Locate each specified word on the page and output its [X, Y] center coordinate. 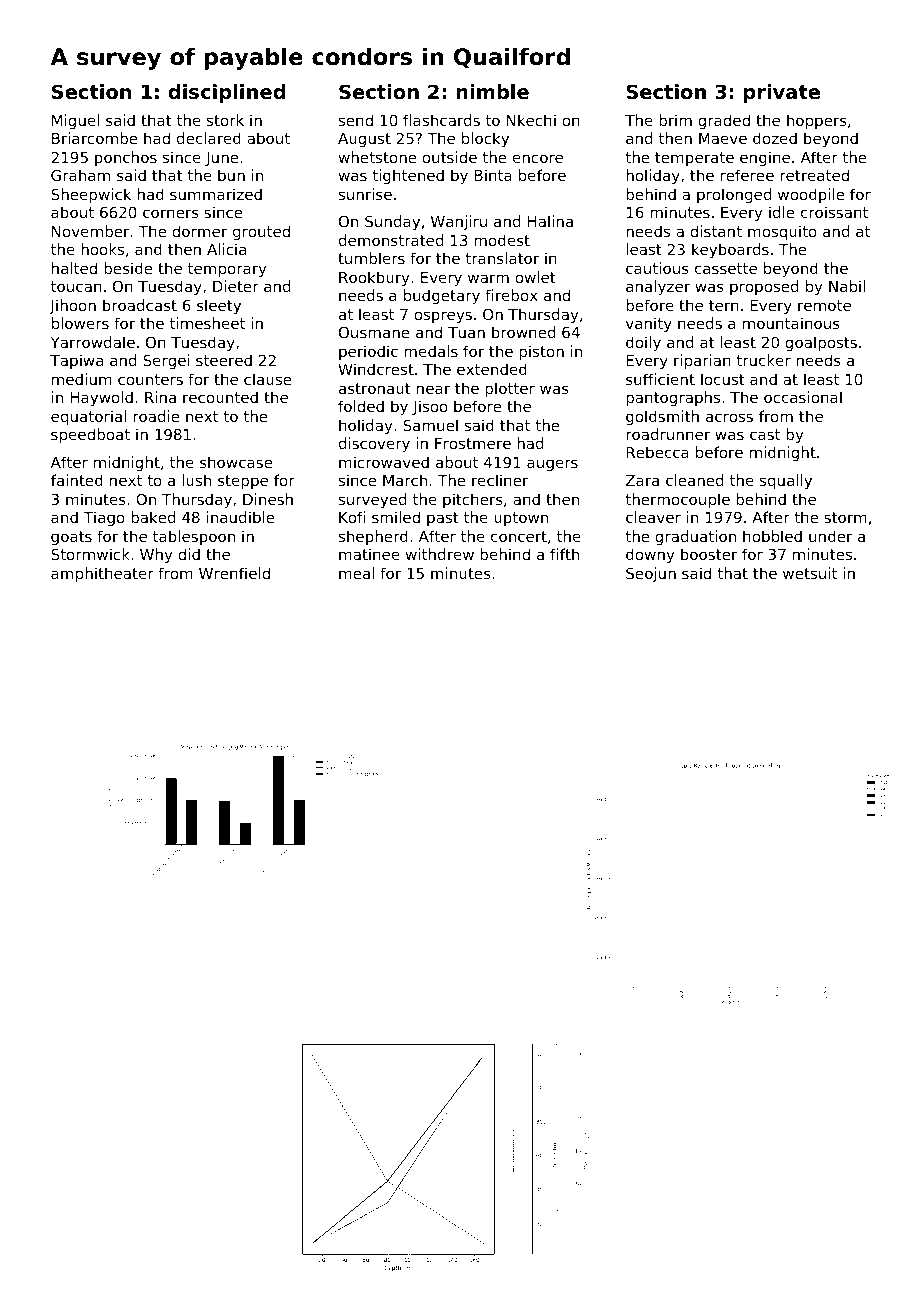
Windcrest [376, 369]
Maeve [723, 138]
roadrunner [668, 434]
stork [225, 120]
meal [356, 573]
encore [538, 158]
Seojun [651, 574]
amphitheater [102, 574]
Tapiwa [76, 361]
